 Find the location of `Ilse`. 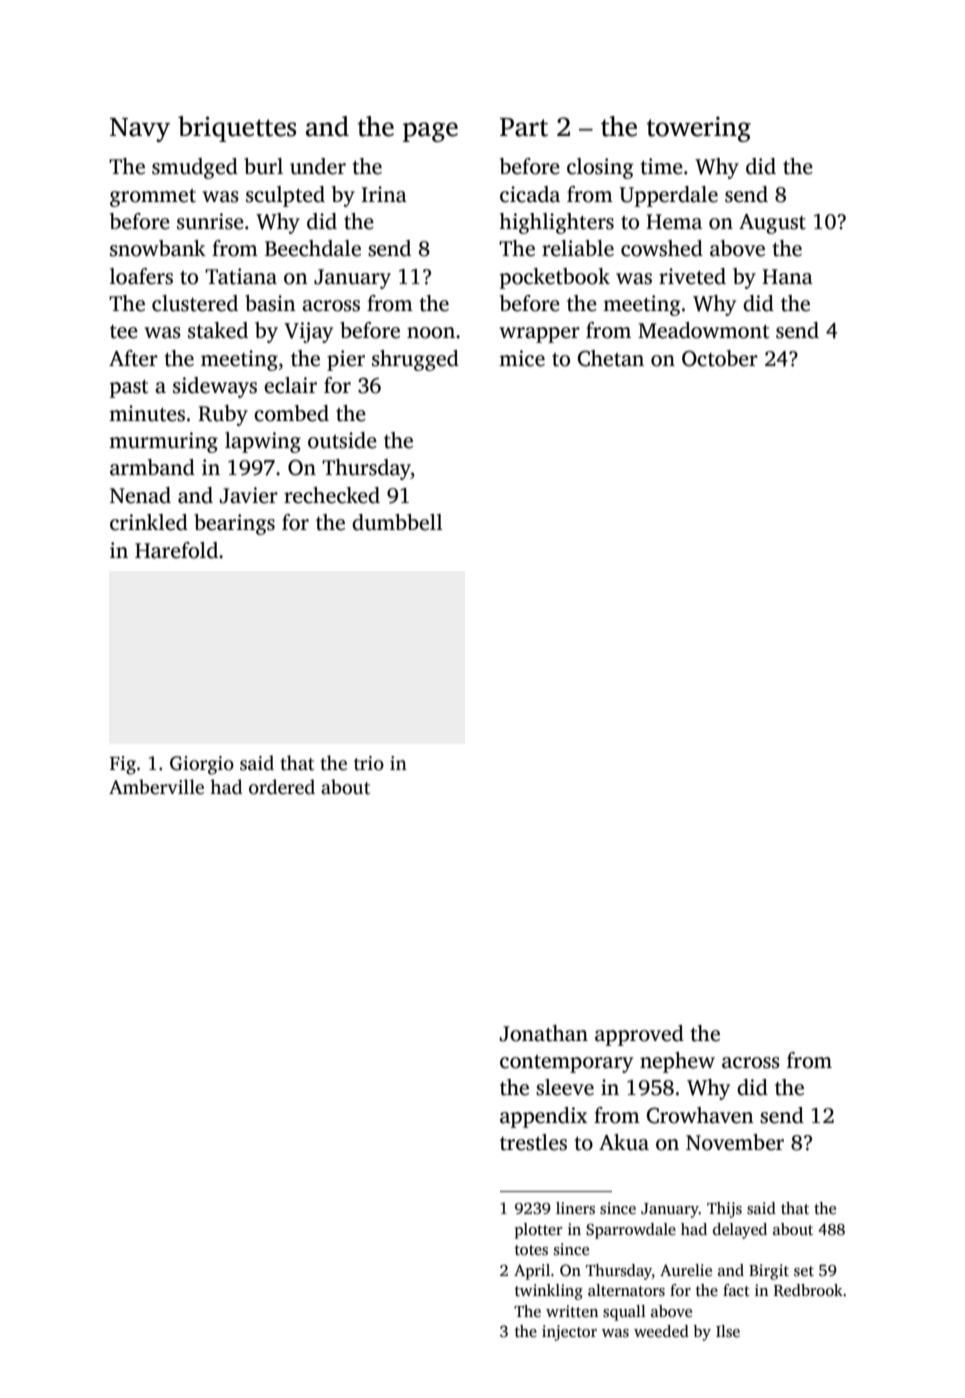

Ilse is located at coordinates (728, 1331).
